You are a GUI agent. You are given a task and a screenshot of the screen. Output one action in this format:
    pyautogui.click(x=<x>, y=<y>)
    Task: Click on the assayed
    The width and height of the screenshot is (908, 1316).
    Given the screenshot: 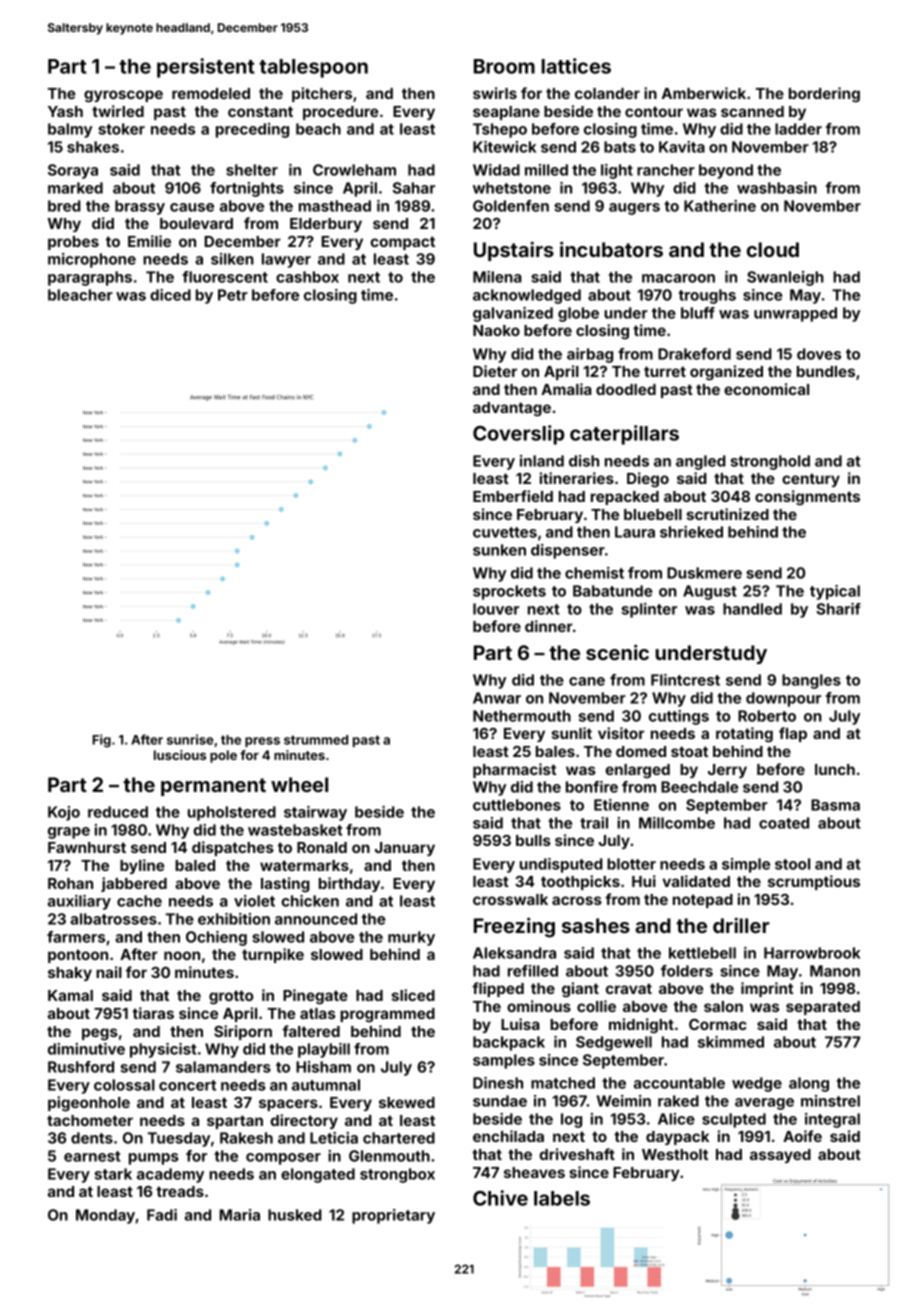 What is the action you would take?
    pyautogui.click(x=780, y=1156)
